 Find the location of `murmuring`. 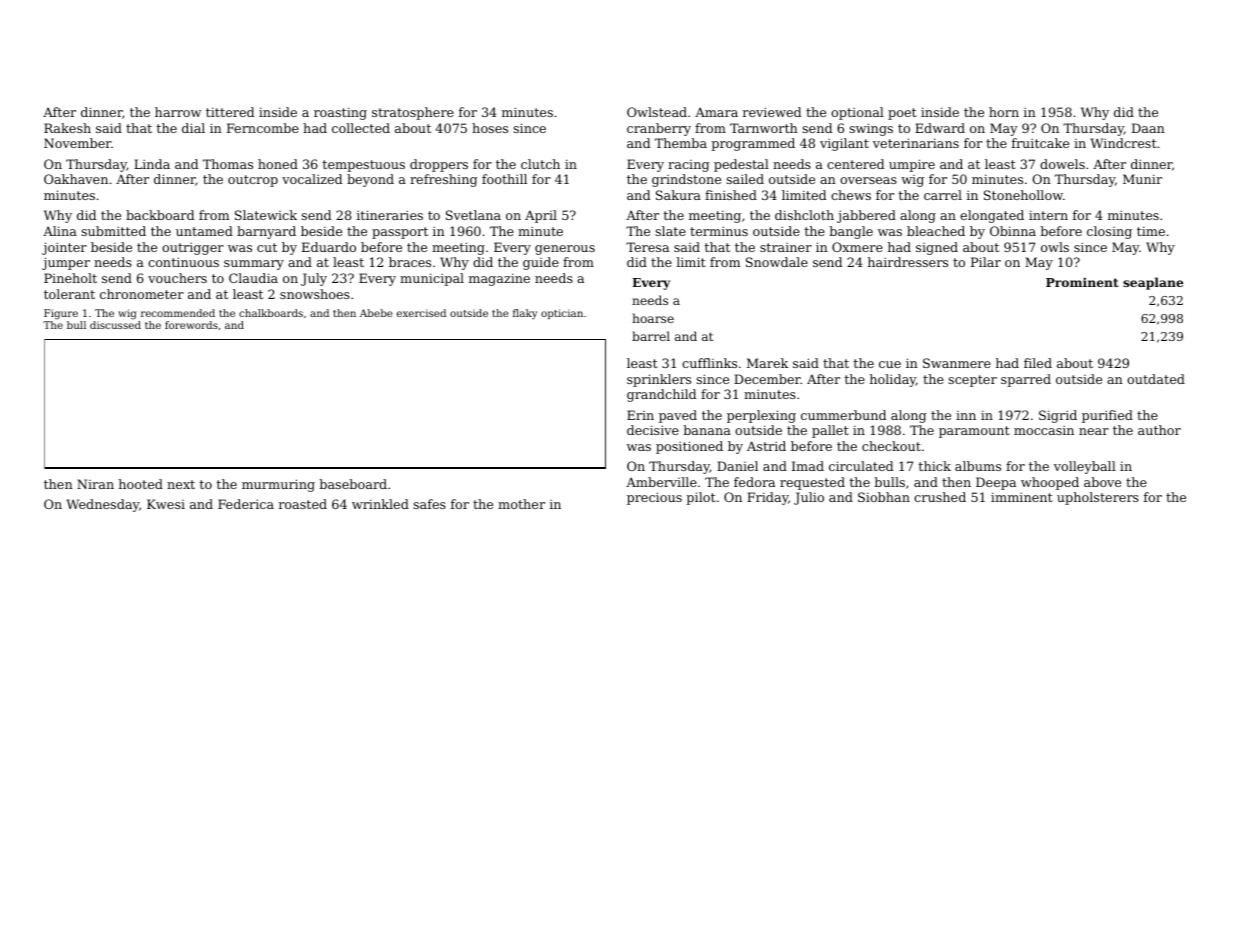

murmuring is located at coordinates (278, 485).
